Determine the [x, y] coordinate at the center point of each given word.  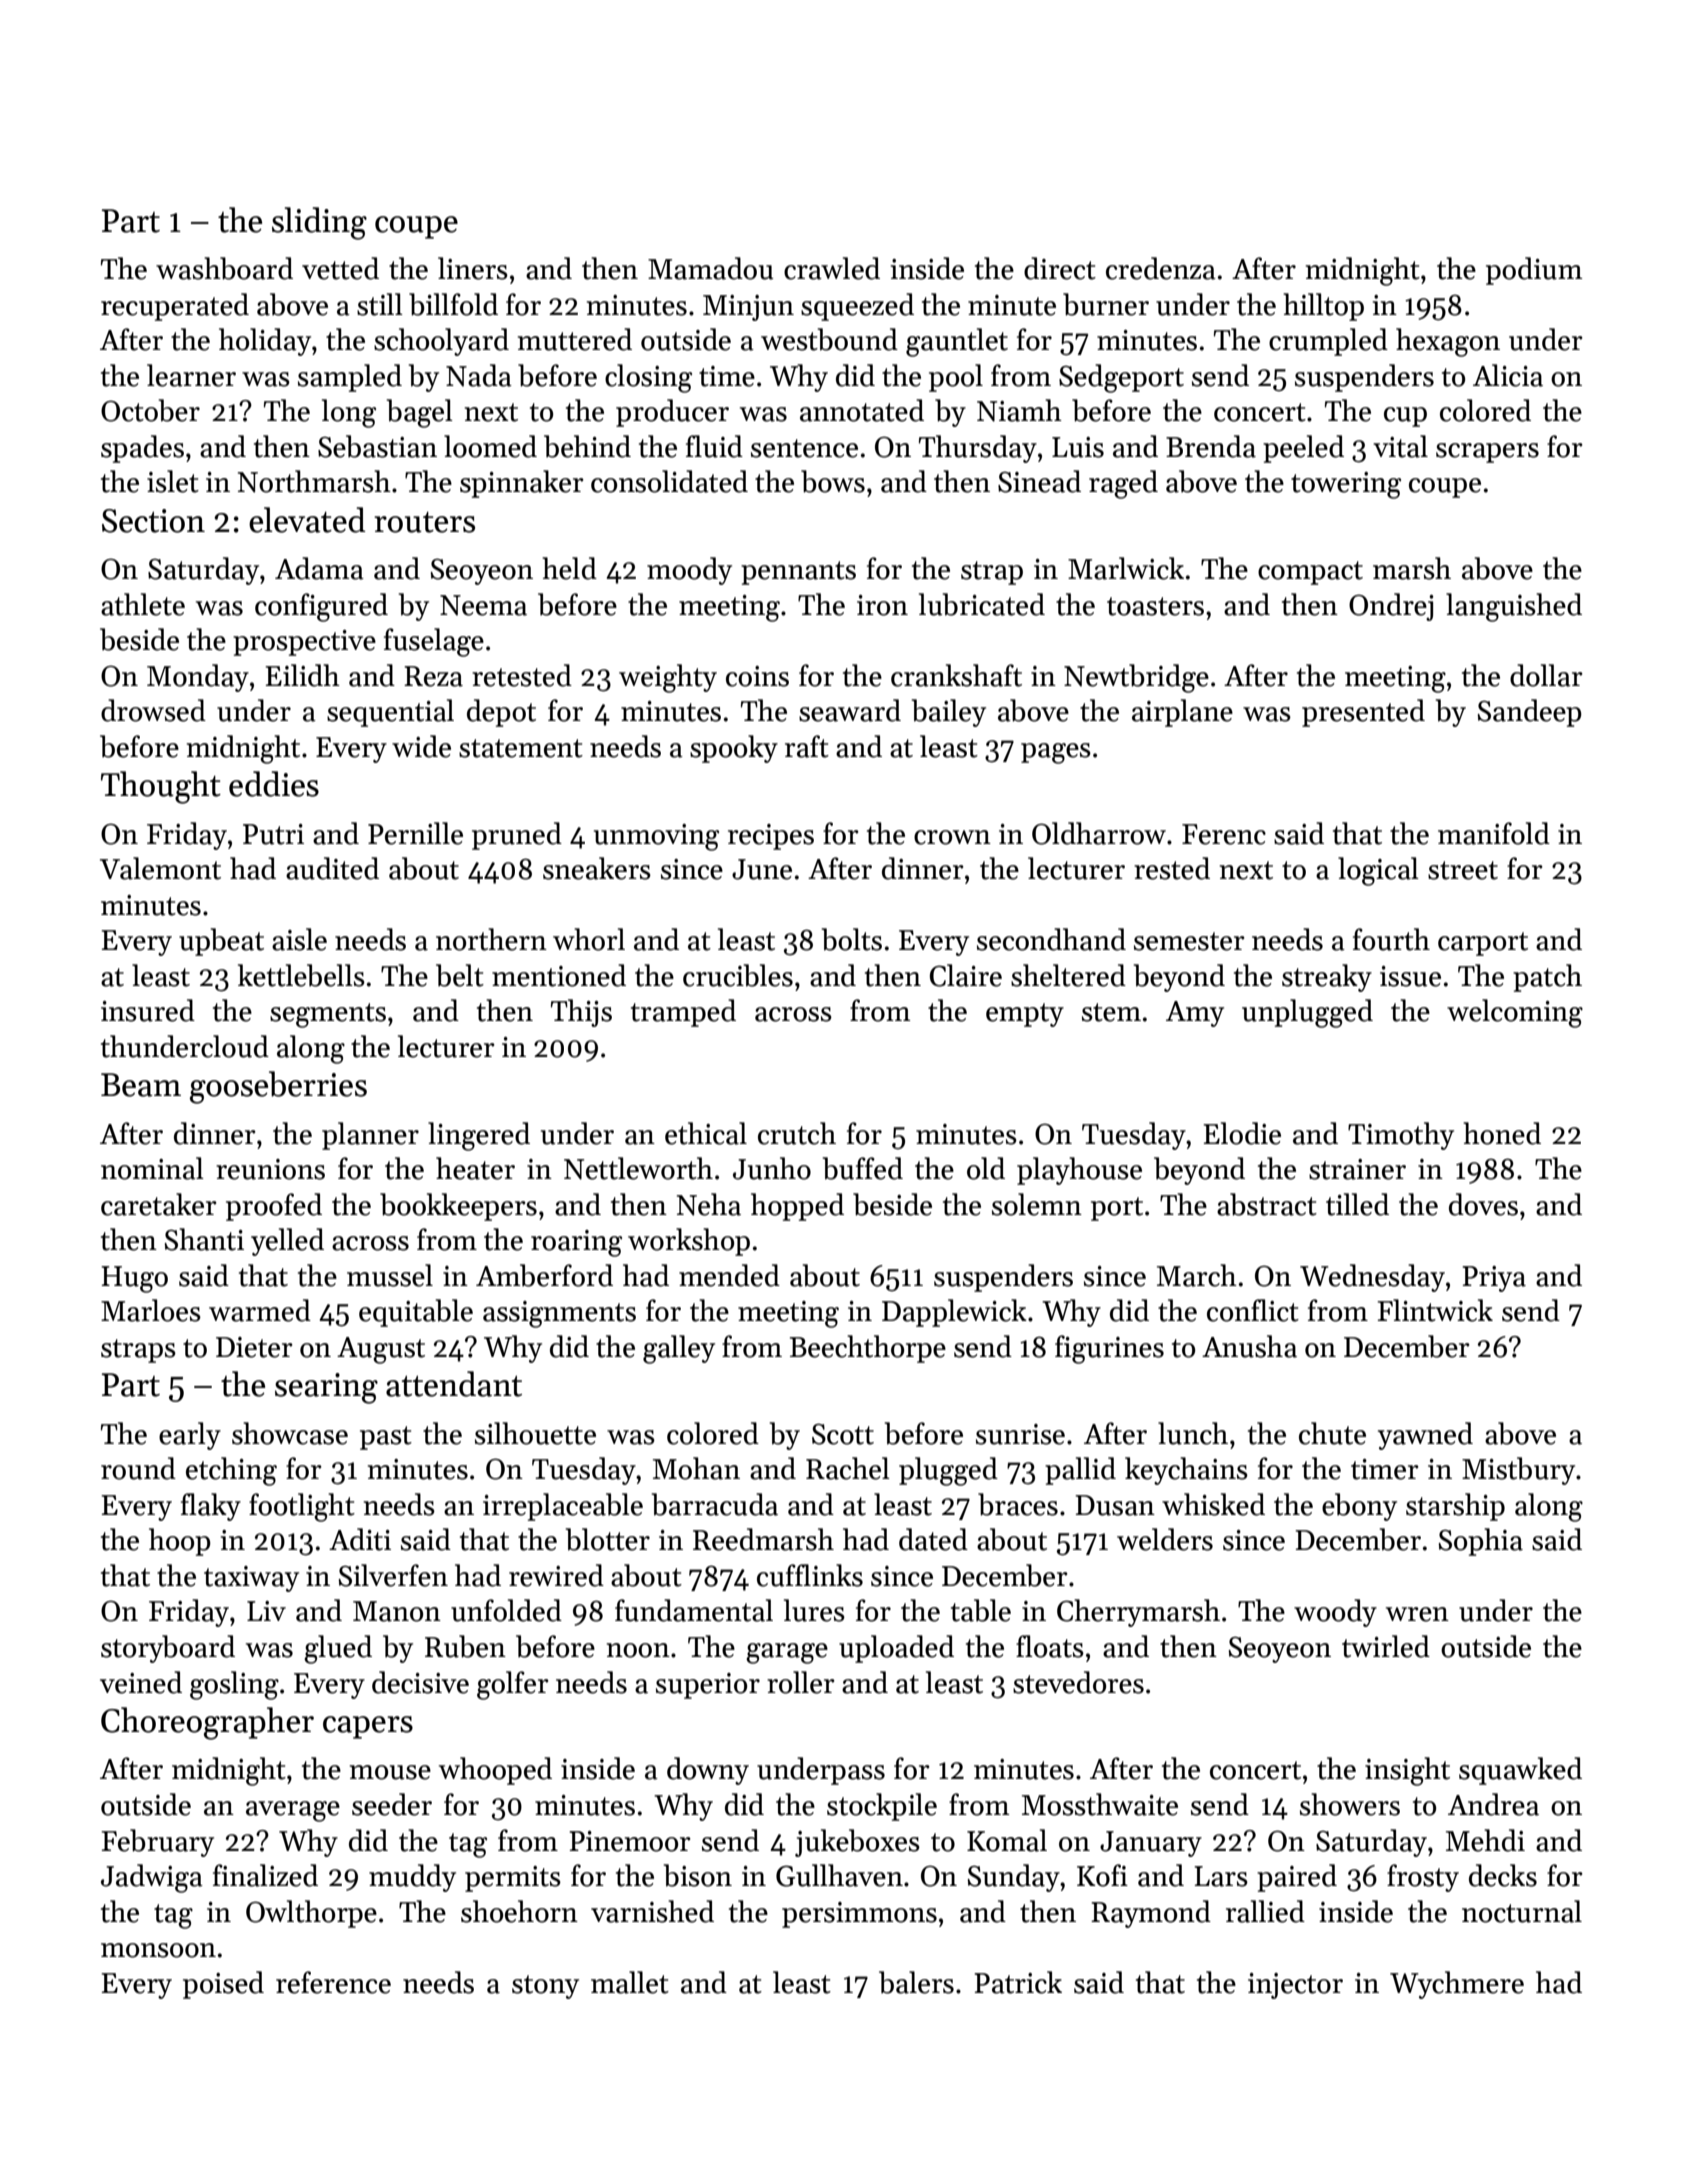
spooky [734, 749]
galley [679, 1349]
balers [916, 1982]
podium [1534, 271]
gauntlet [957, 342]
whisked [1213, 1504]
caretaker [159, 1204]
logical [1378, 871]
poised [223, 1985]
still [380, 304]
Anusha [1249, 1346]
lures [814, 1610]
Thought [161, 787]
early [190, 1436]
